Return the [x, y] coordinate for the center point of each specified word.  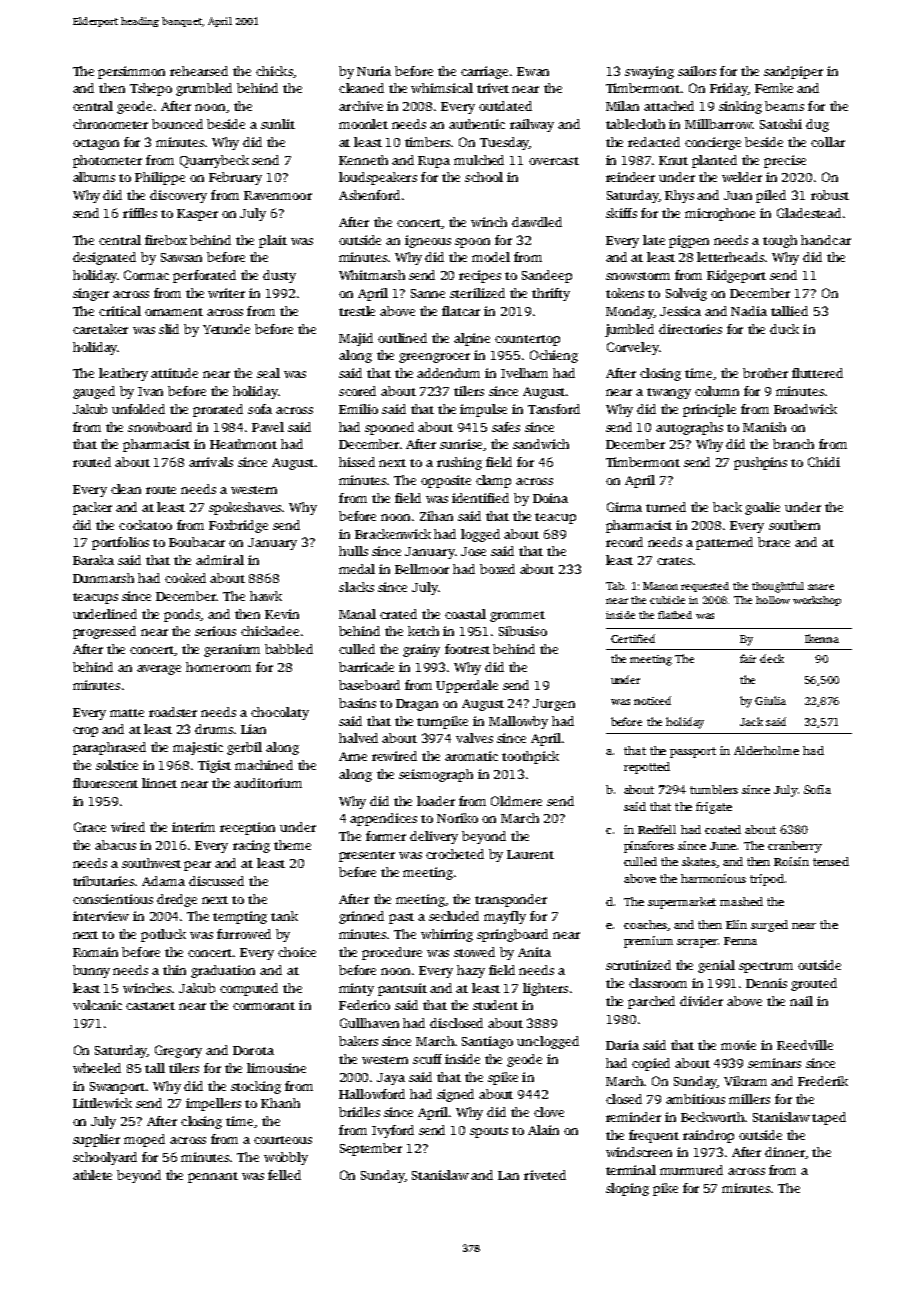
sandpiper [793, 72]
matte [127, 713]
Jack [751, 721]
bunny [91, 971]
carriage [484, 72]
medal [357, 569]
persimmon [131, 72]
